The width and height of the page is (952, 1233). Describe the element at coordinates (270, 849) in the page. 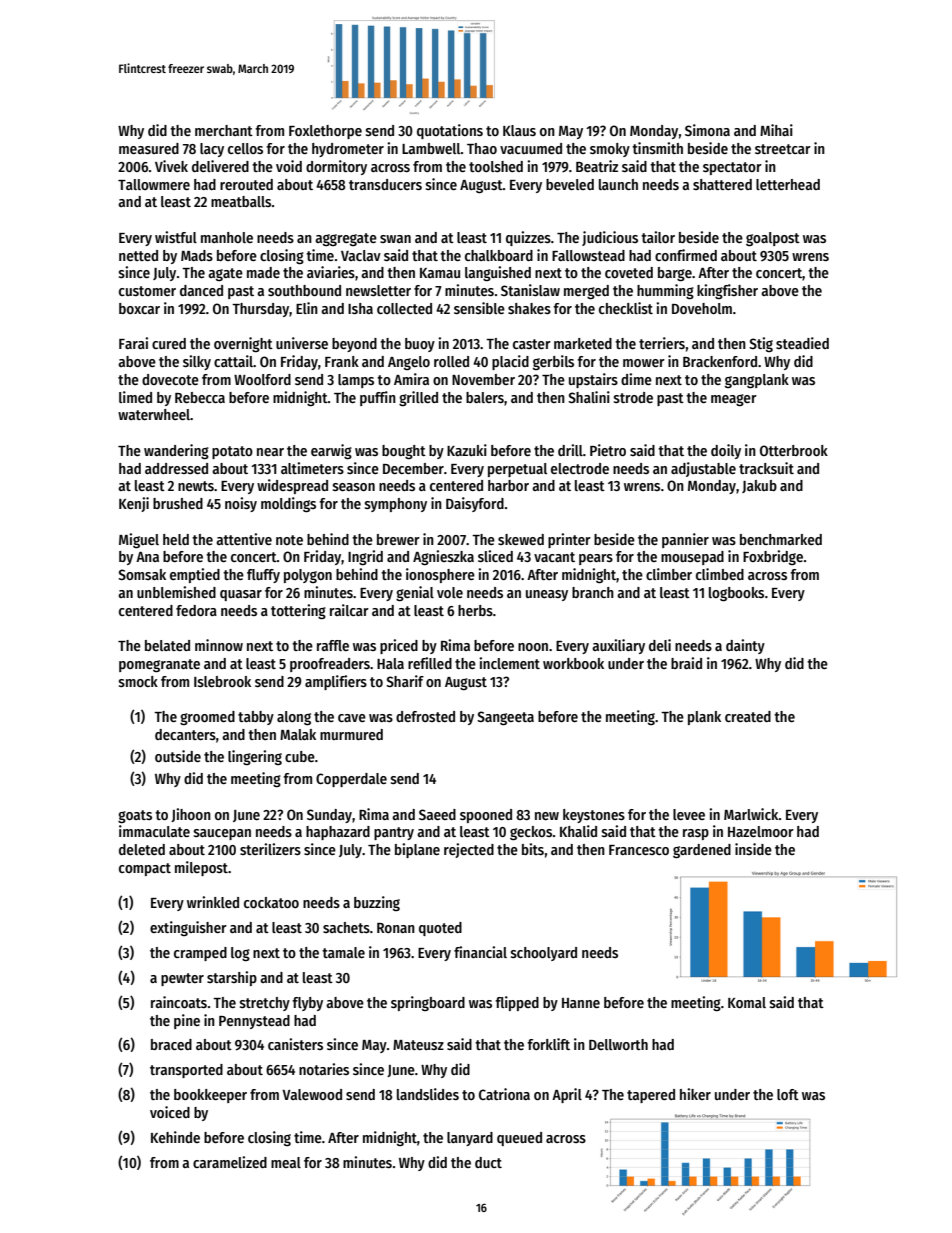

I see `sterilizers` at that location.
